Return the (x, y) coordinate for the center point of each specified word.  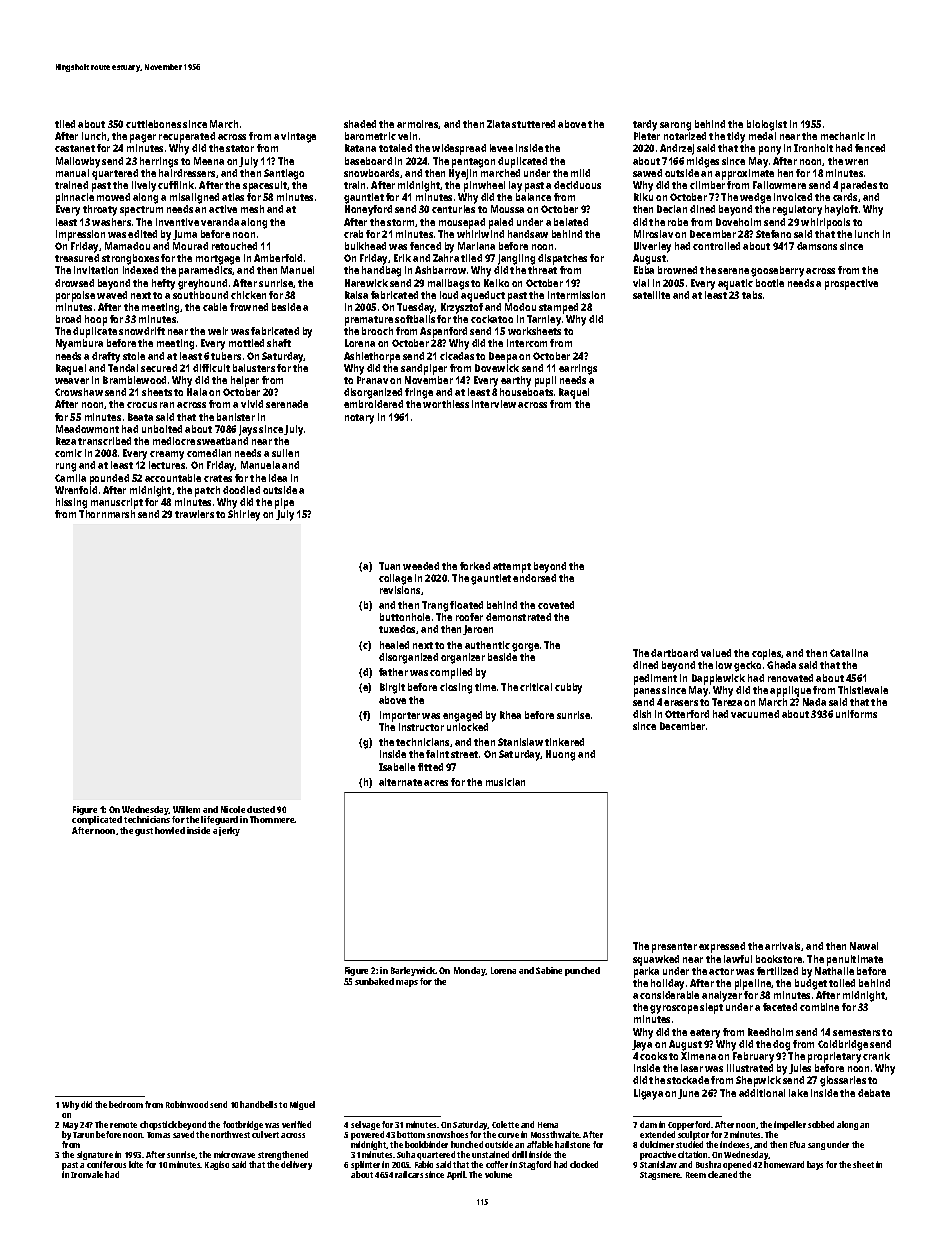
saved (183, 1135)
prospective (851, 284)
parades (859, 186)
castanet (75, 148)
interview (494, 404)
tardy (645, 125)
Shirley (244, 515)
